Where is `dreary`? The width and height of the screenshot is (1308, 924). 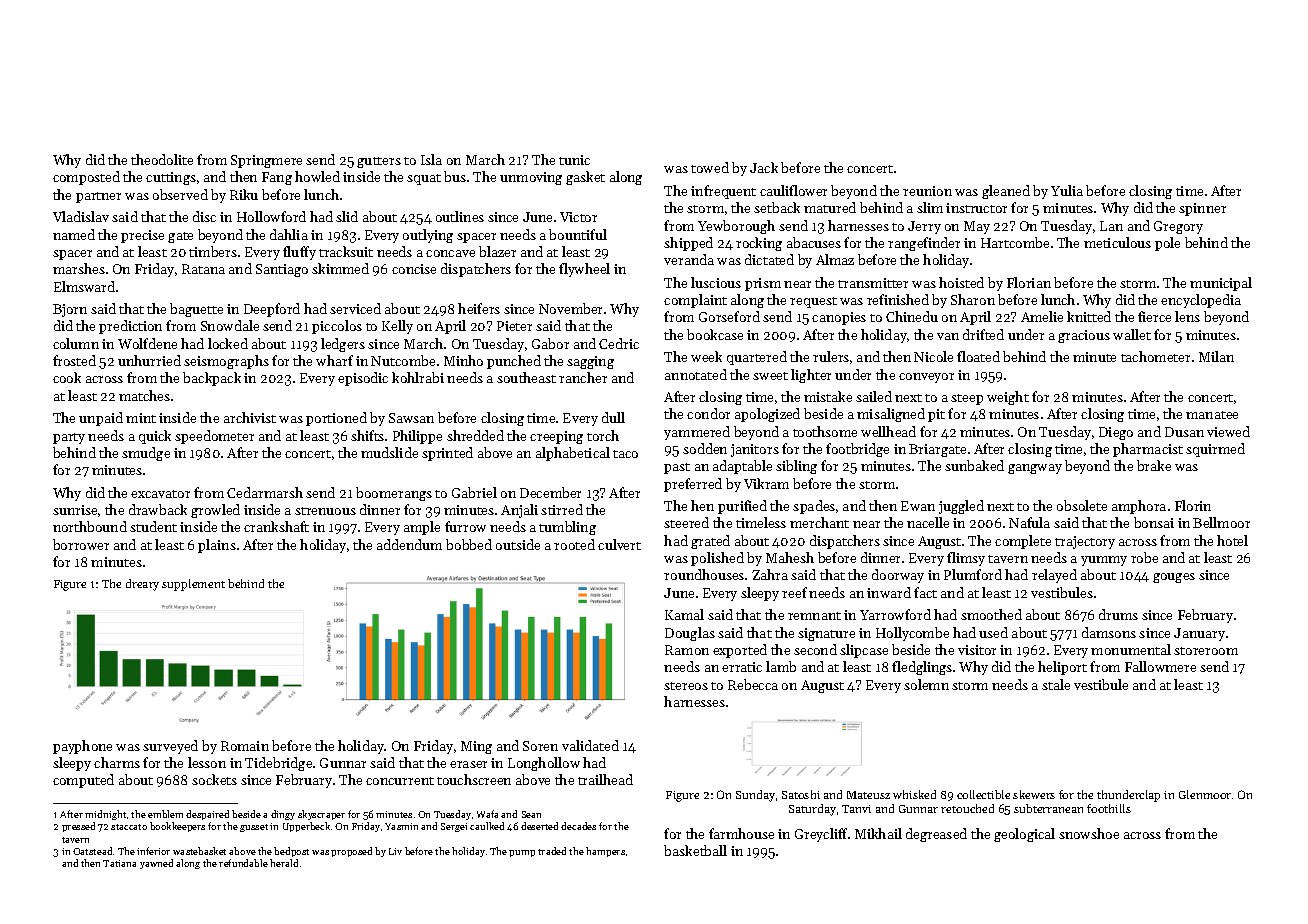 dreary is located at coordinates (142, 585).
